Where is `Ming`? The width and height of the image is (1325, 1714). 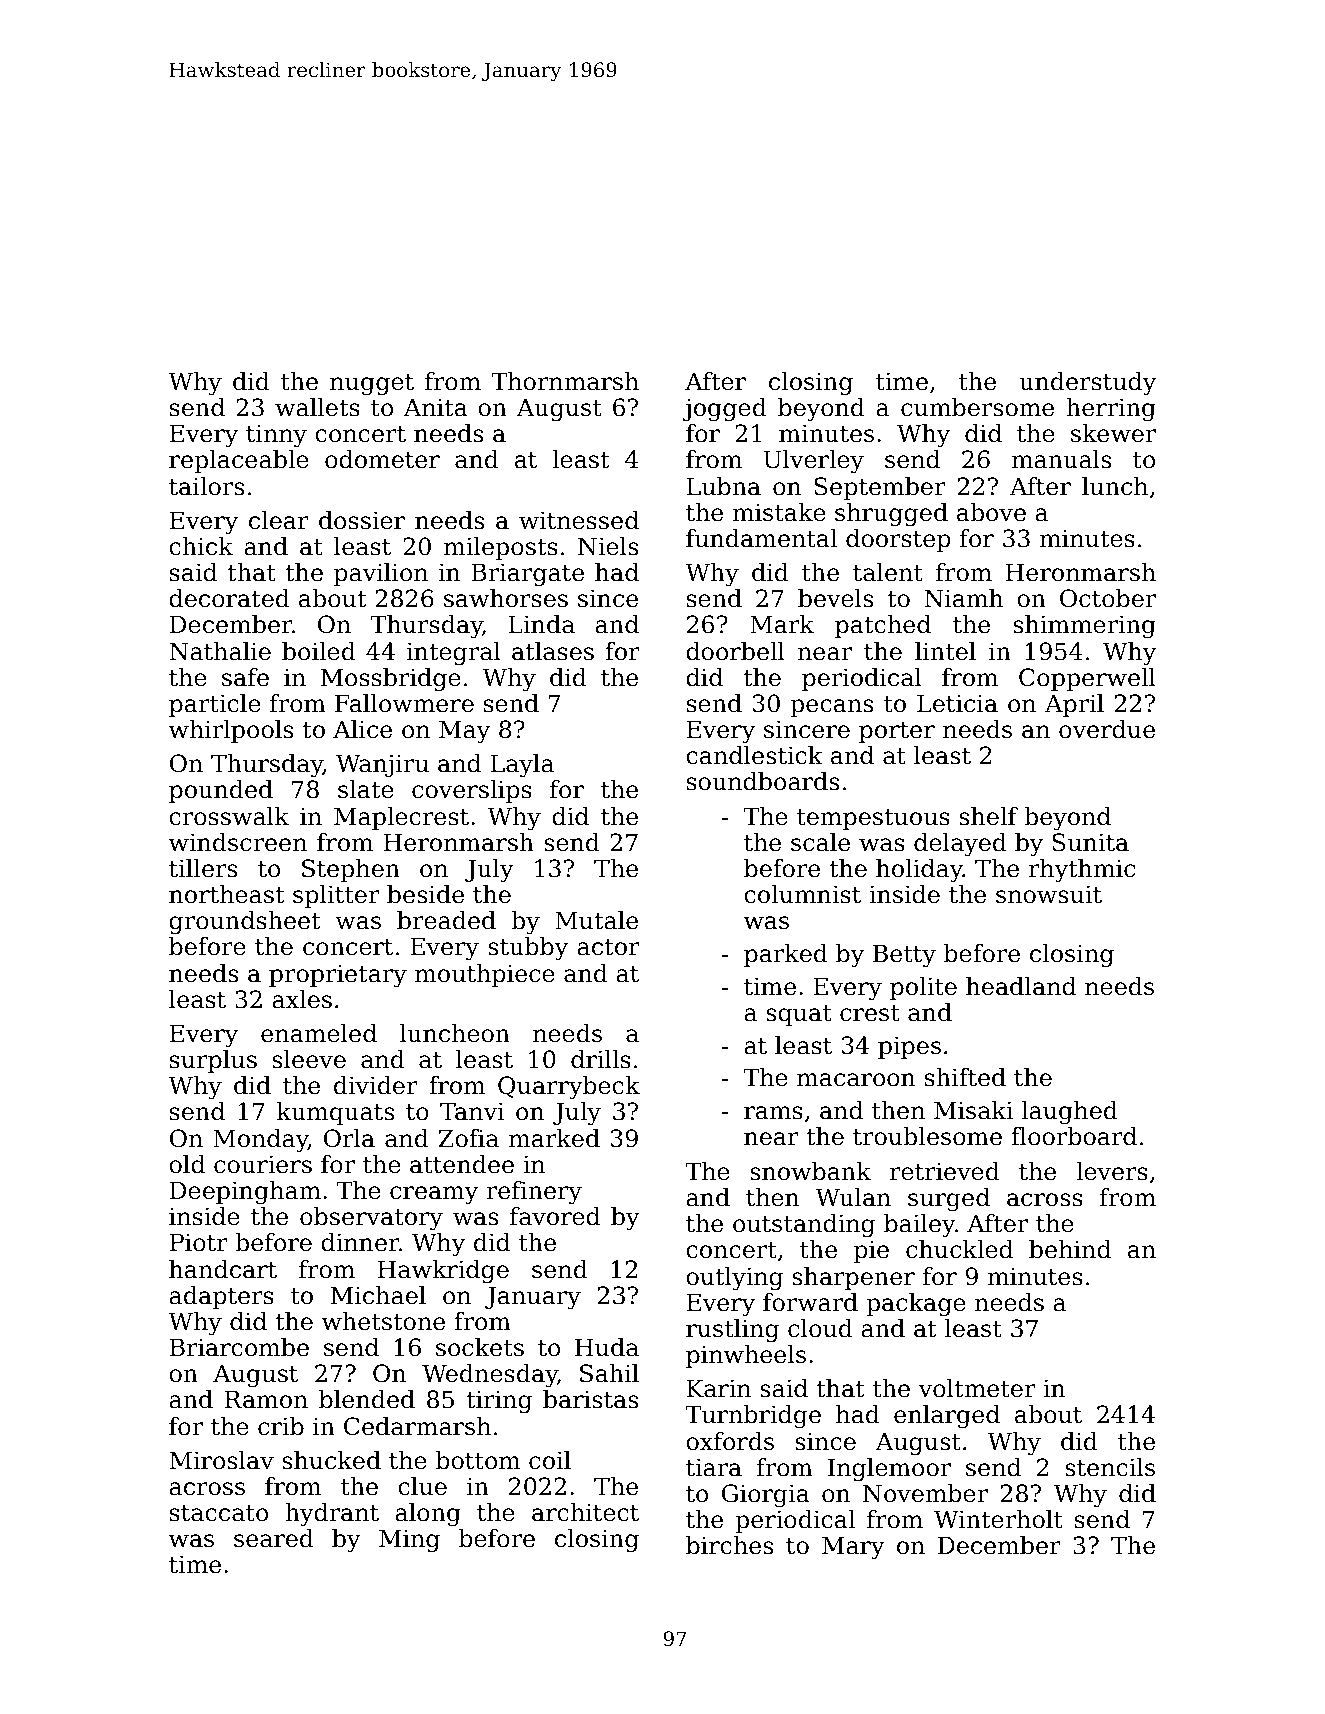
Ming is located at coordinates (409, 1541).
